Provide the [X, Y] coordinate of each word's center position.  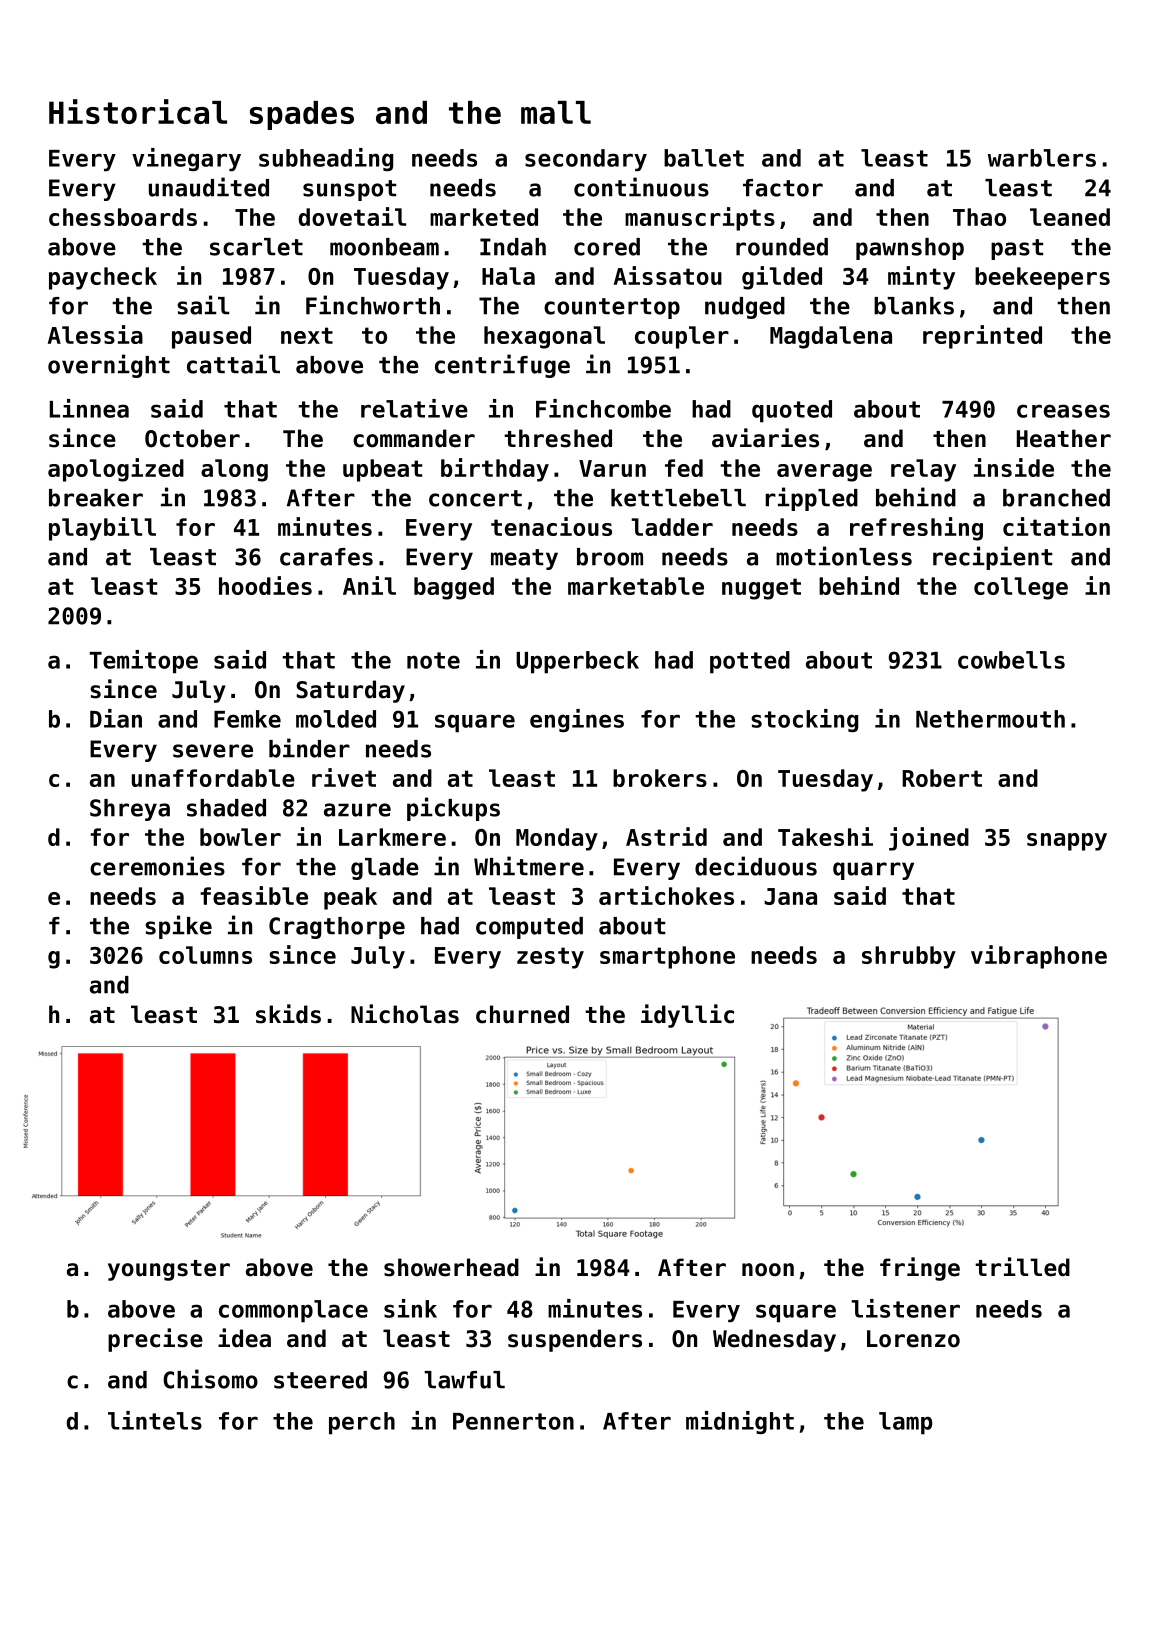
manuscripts [700, 219]
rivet [344, 777]
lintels [155, 1420]
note [433, 660]
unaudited [209, 187]
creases [1063, 411]
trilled [1022, 1267]
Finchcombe [603, 408]
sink [410, 1308]
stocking [804, 720]
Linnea [89, 408]
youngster [169, 1270]
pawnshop [910, 249]
